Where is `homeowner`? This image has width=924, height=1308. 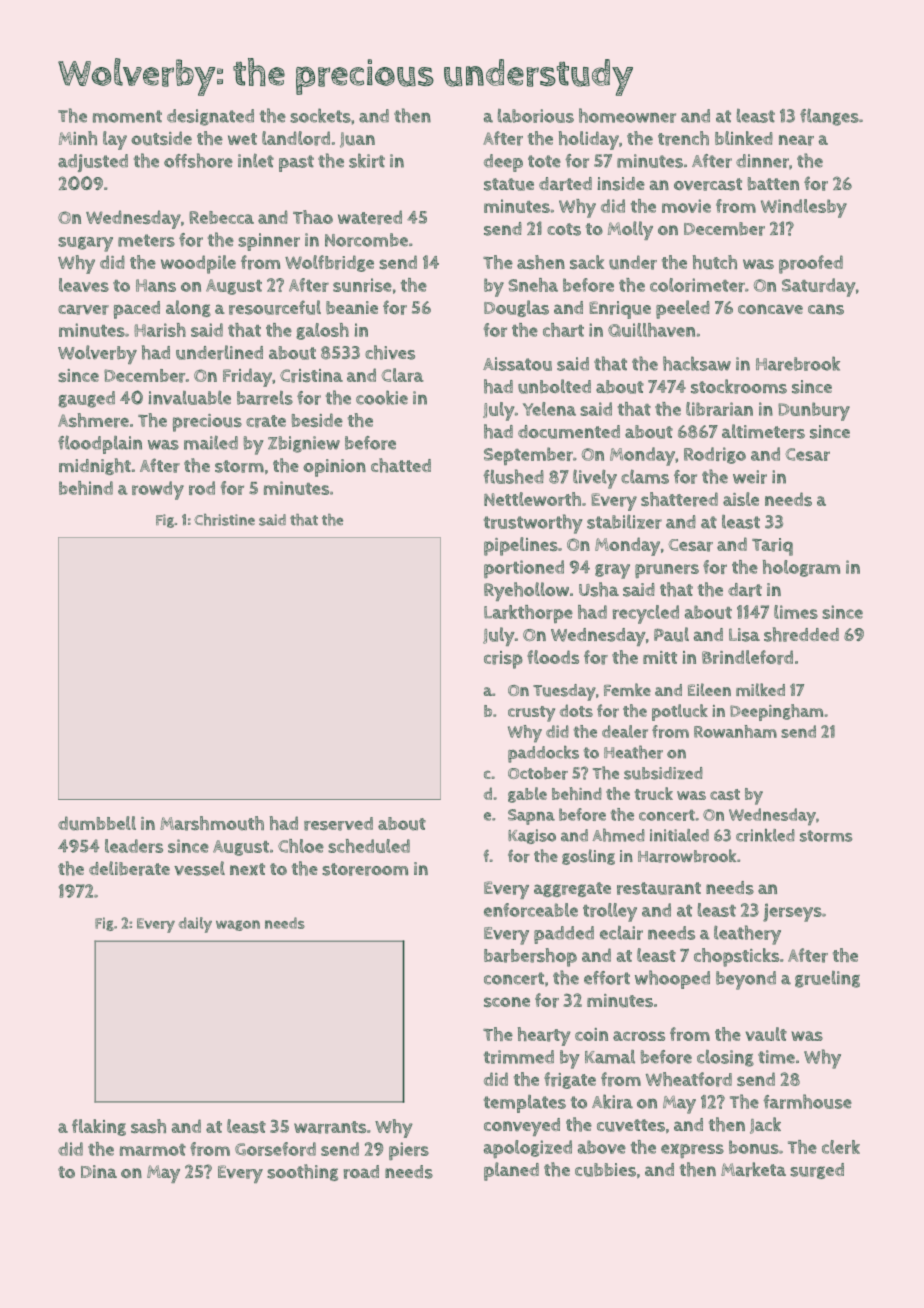 homeowner is located at coordinates (627, 115).
